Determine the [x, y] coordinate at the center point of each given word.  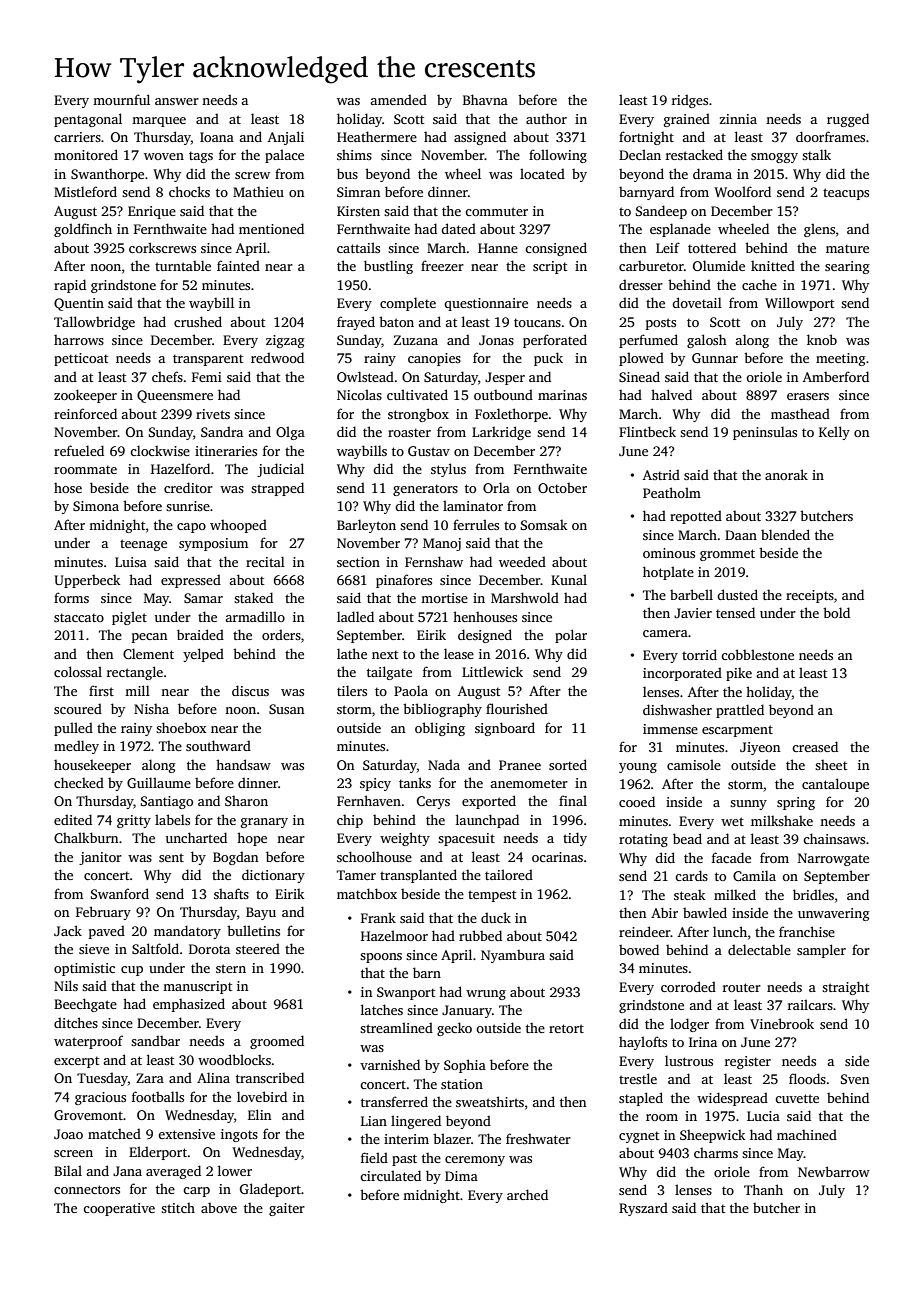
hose [68, 488]
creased [815, 746]
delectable [759, 949]
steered [258, 948]
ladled [355, 616]
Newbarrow [834, 1171]
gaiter [287, 1209]
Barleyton [366, 526]
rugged [848, 120]
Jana [127, 1171]
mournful [121, 99]
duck [496, 917]
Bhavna [485, 99]
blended [785, 534]
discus [250, 690]
